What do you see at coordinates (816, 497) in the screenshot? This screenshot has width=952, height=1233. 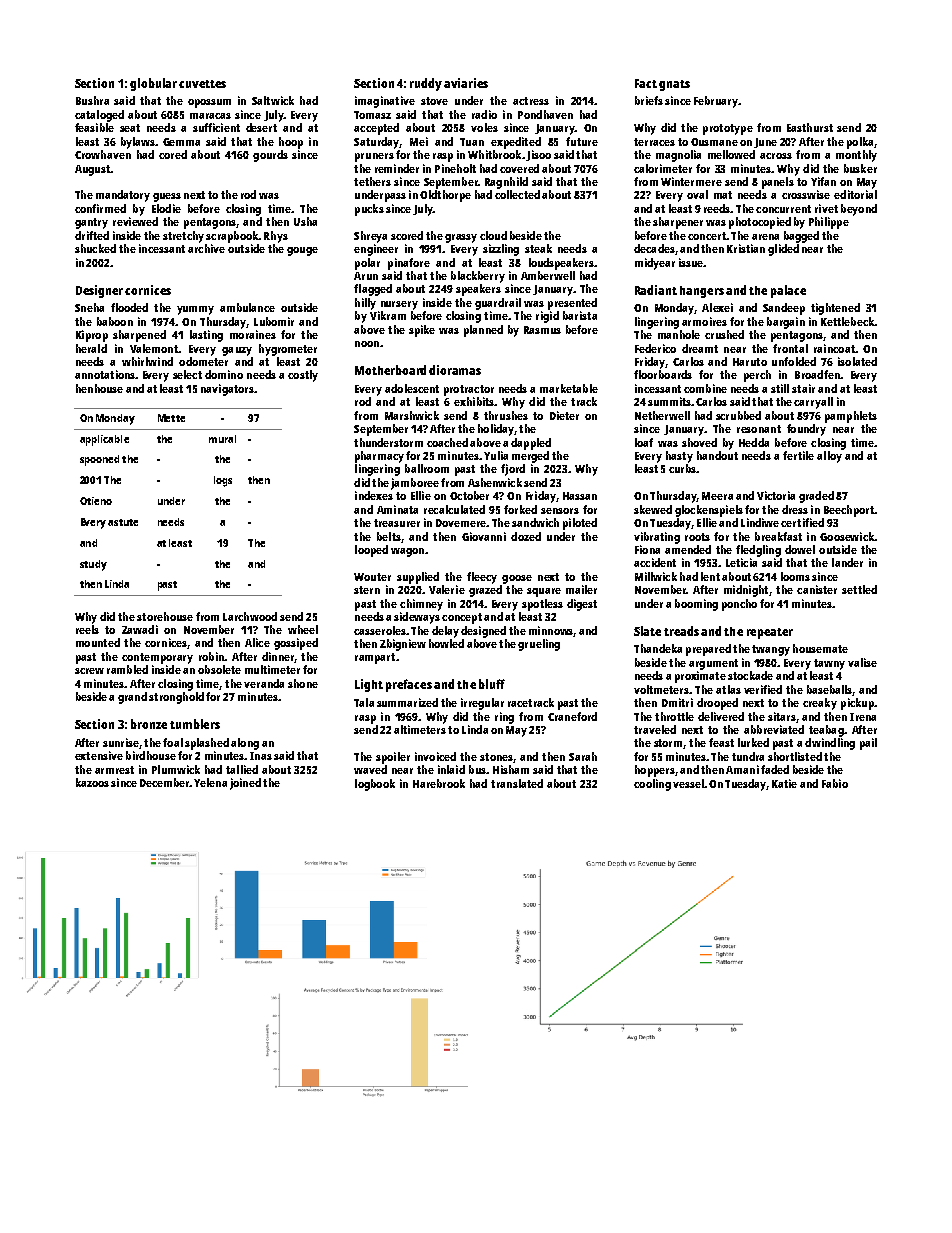 I see `graded` at bounding box center [816, 497].
